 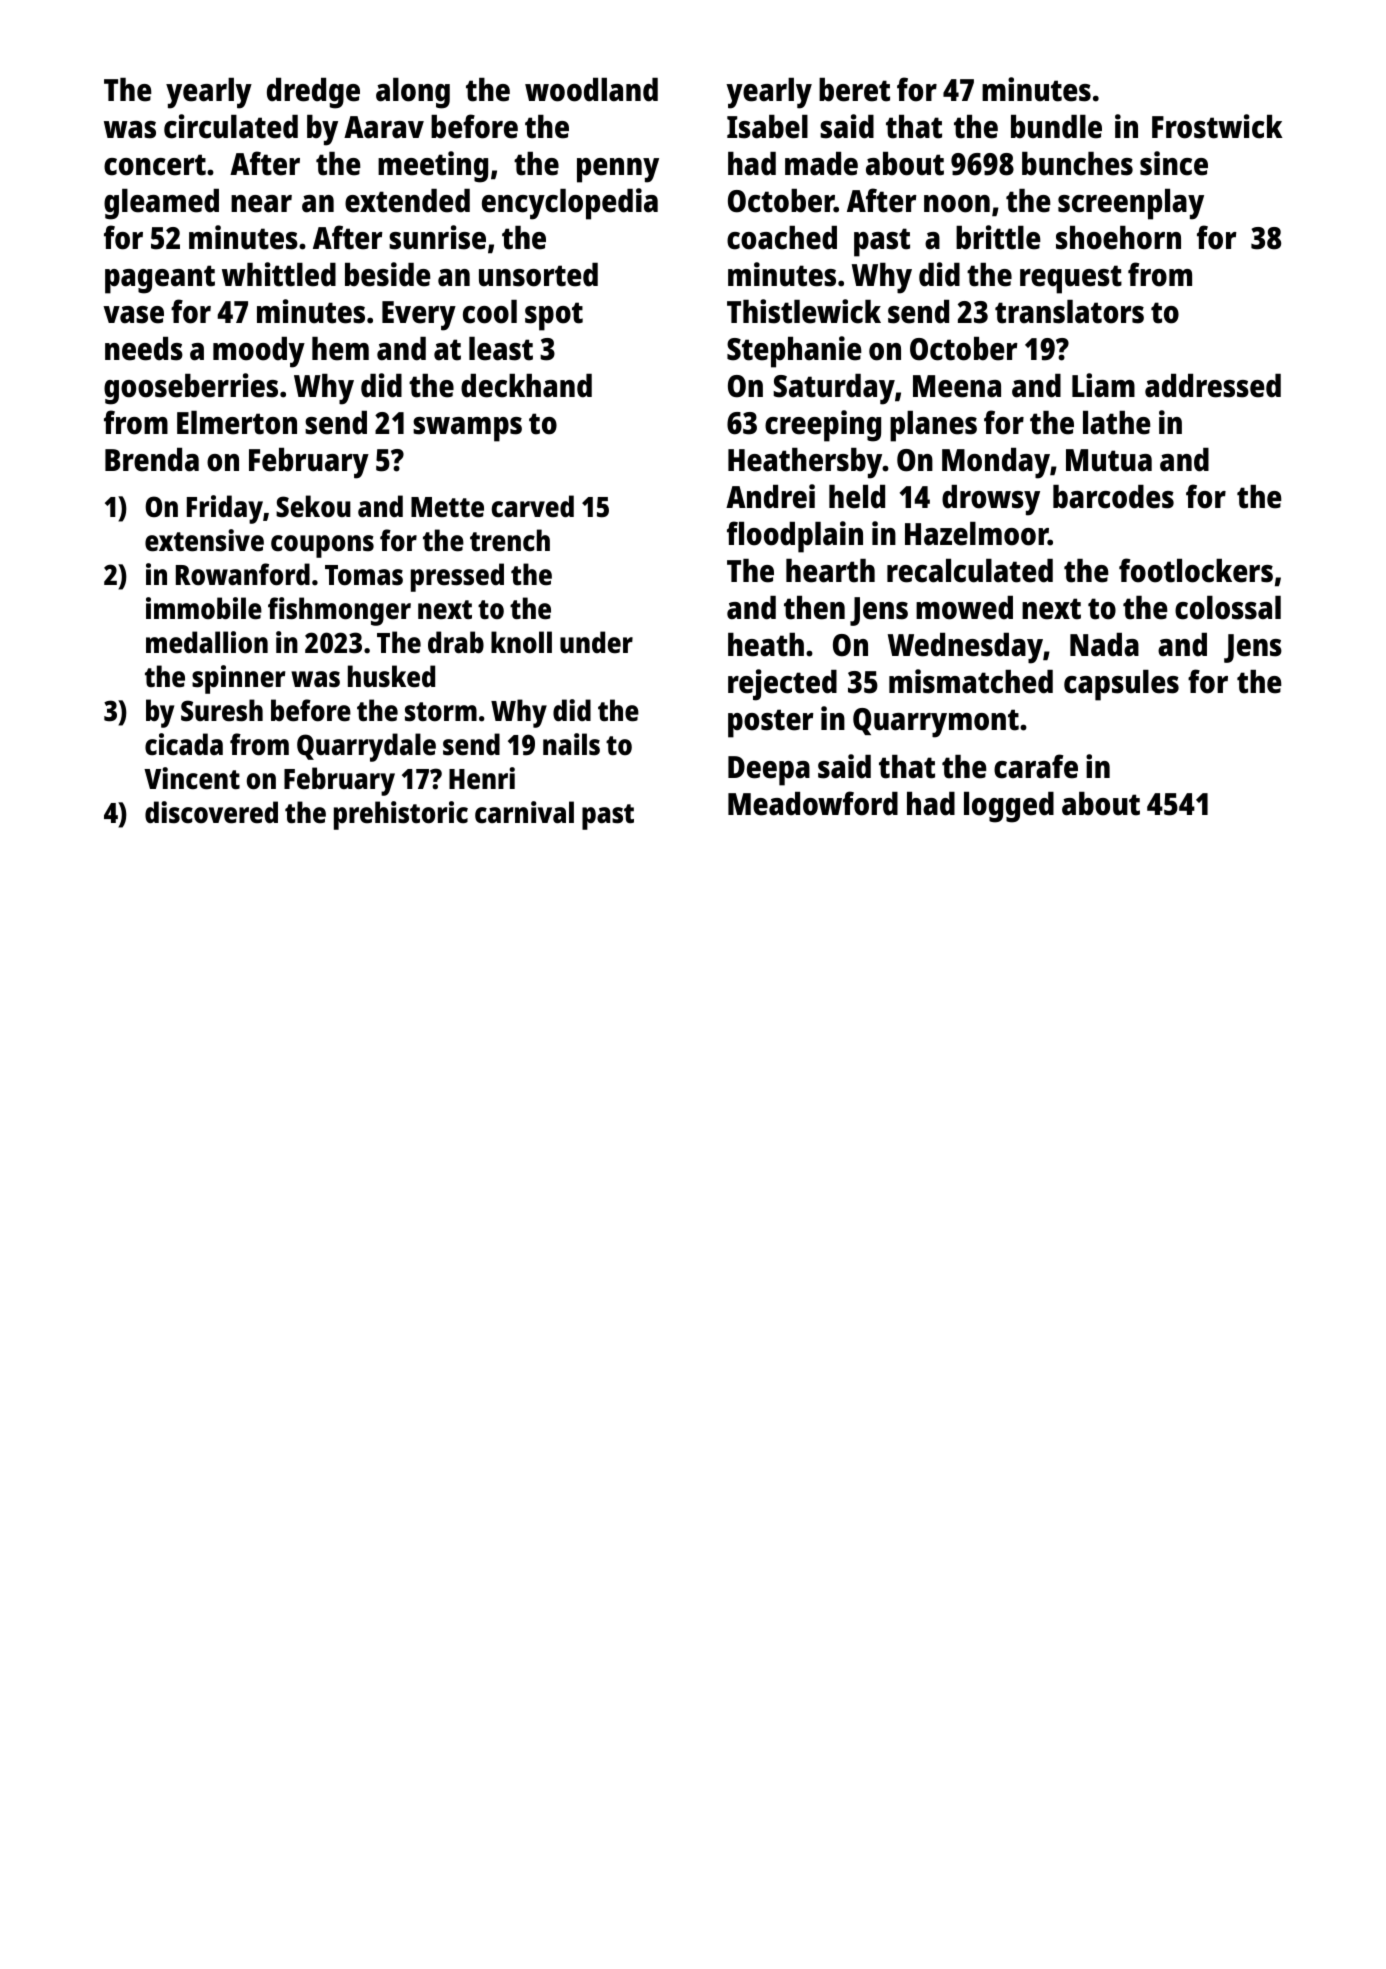 What do you see at coordinates (1009, 807) in the screenshot?
I see `logged` at bounding box center [1009, 807].
